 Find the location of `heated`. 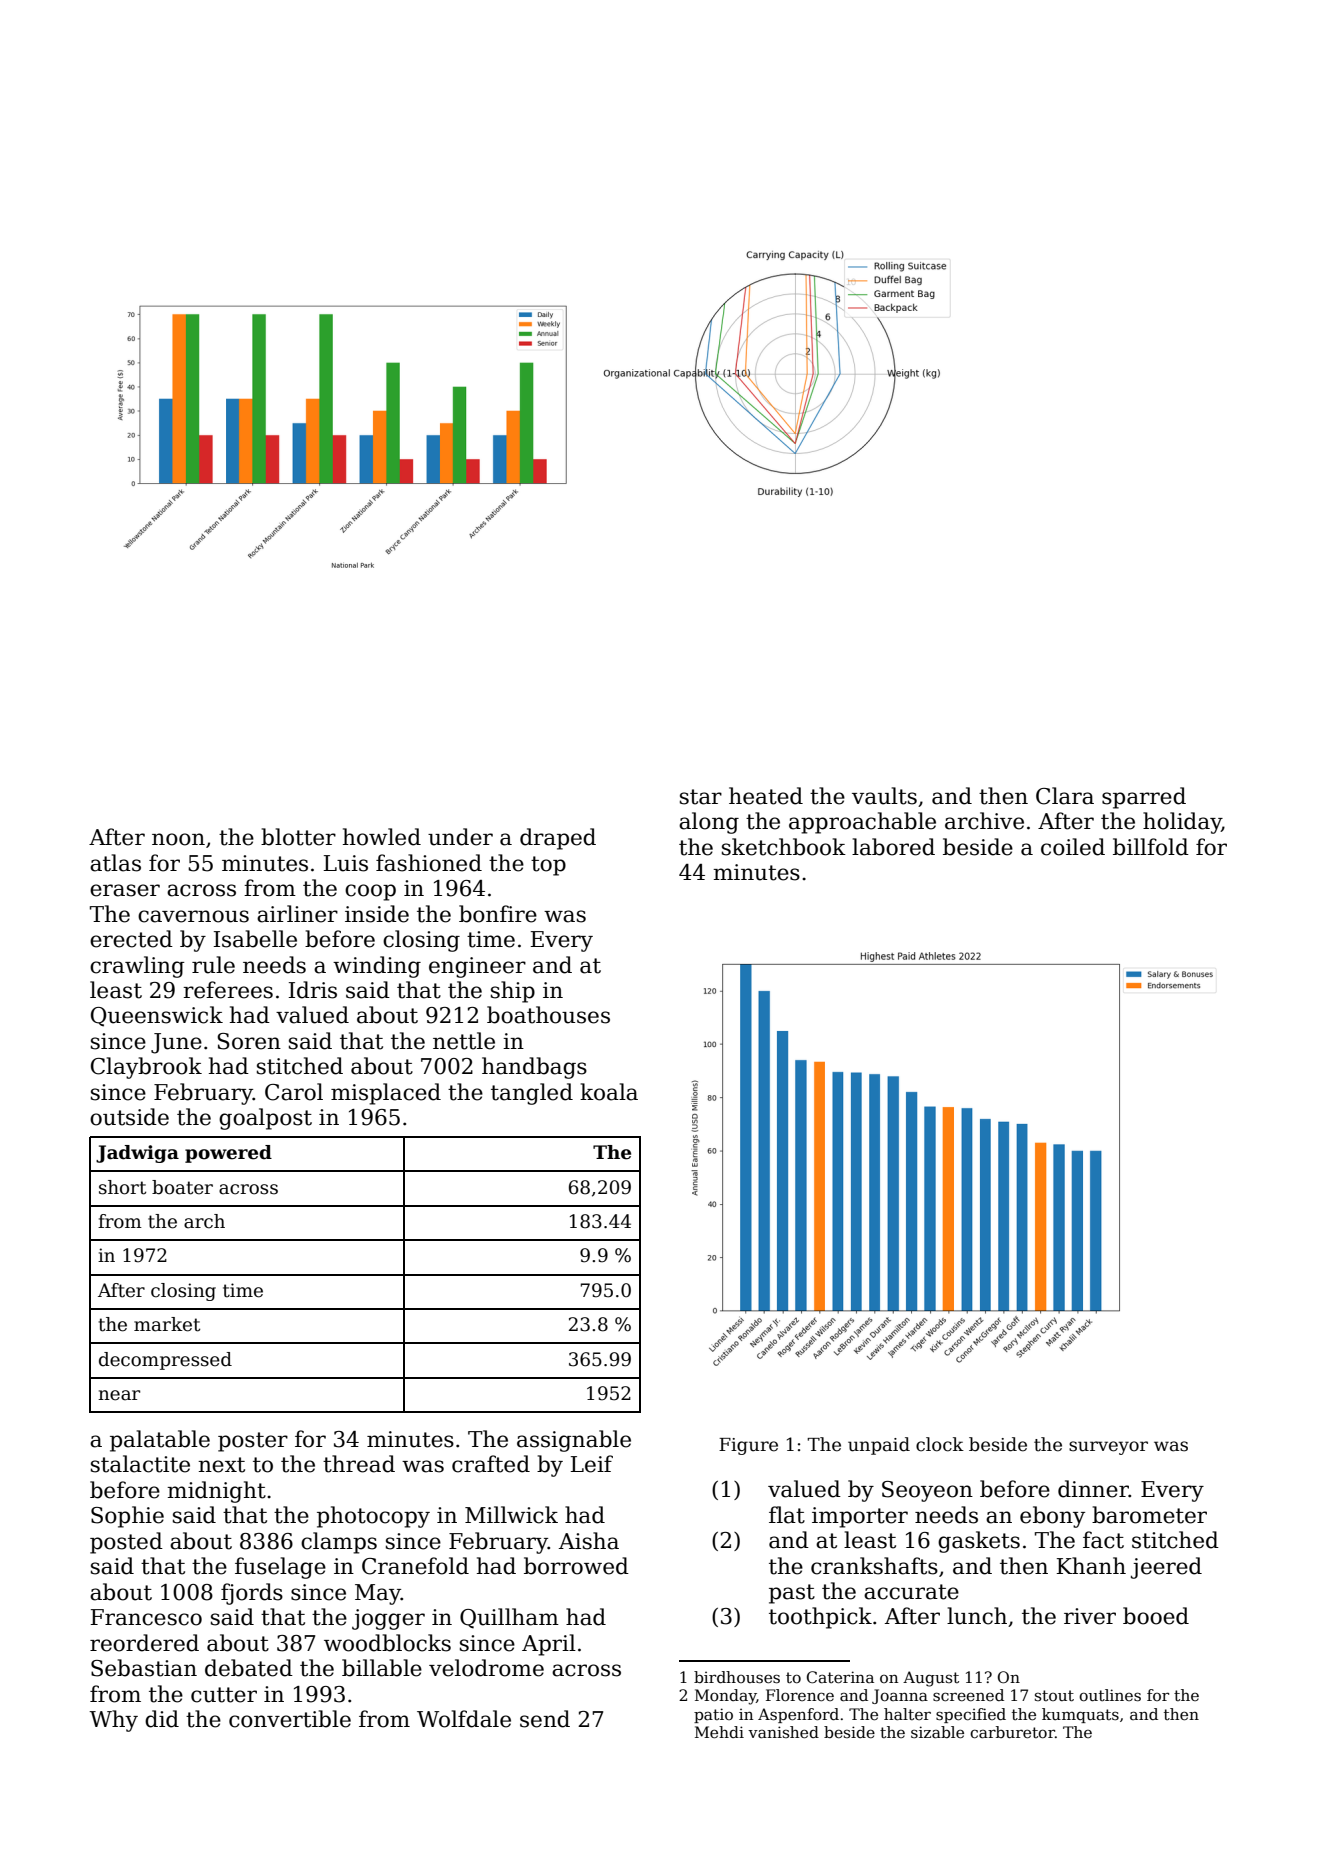

heated is located at coordinates (766, 796).
